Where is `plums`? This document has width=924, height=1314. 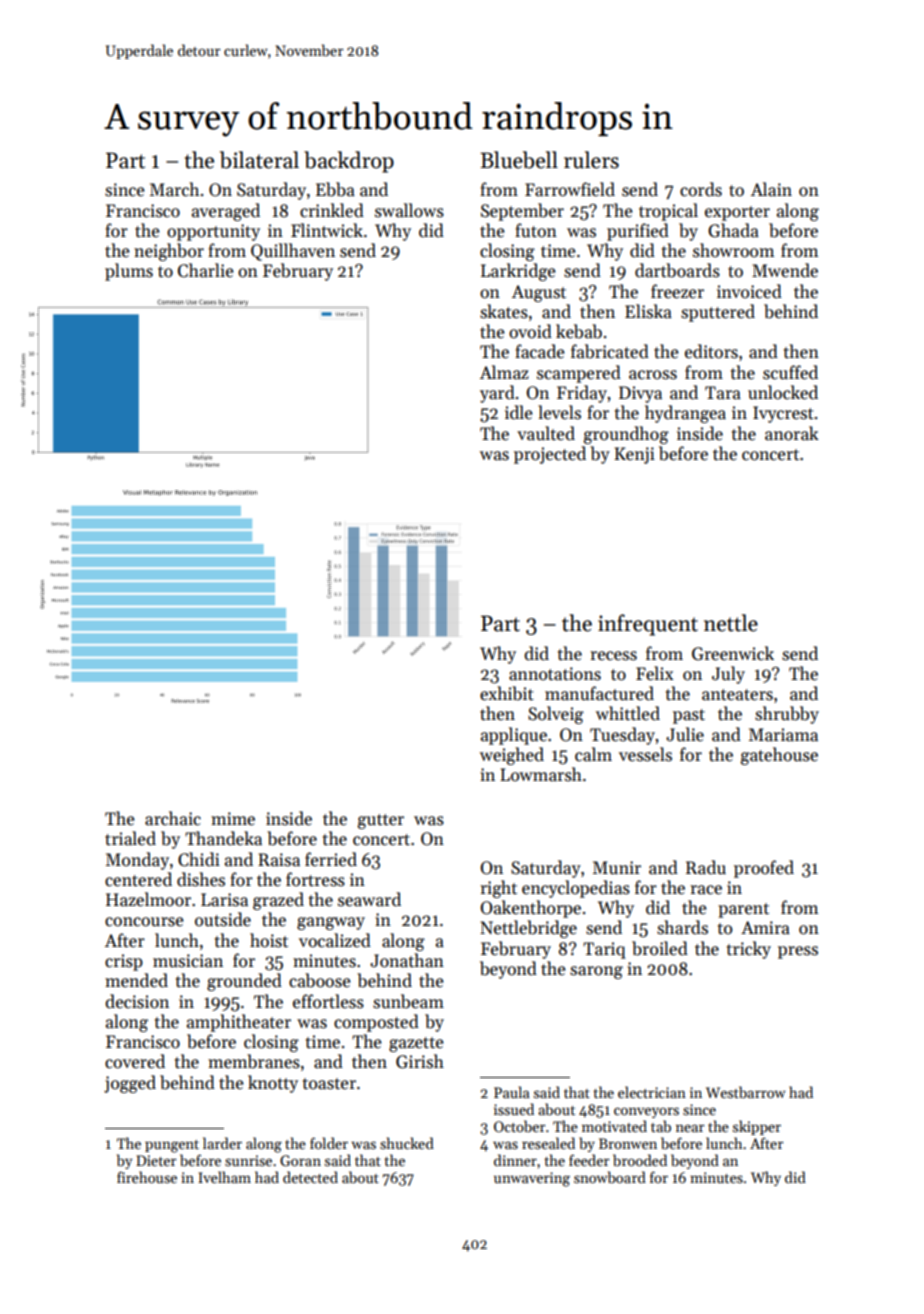 plums is located at coordinates (129, 272).
